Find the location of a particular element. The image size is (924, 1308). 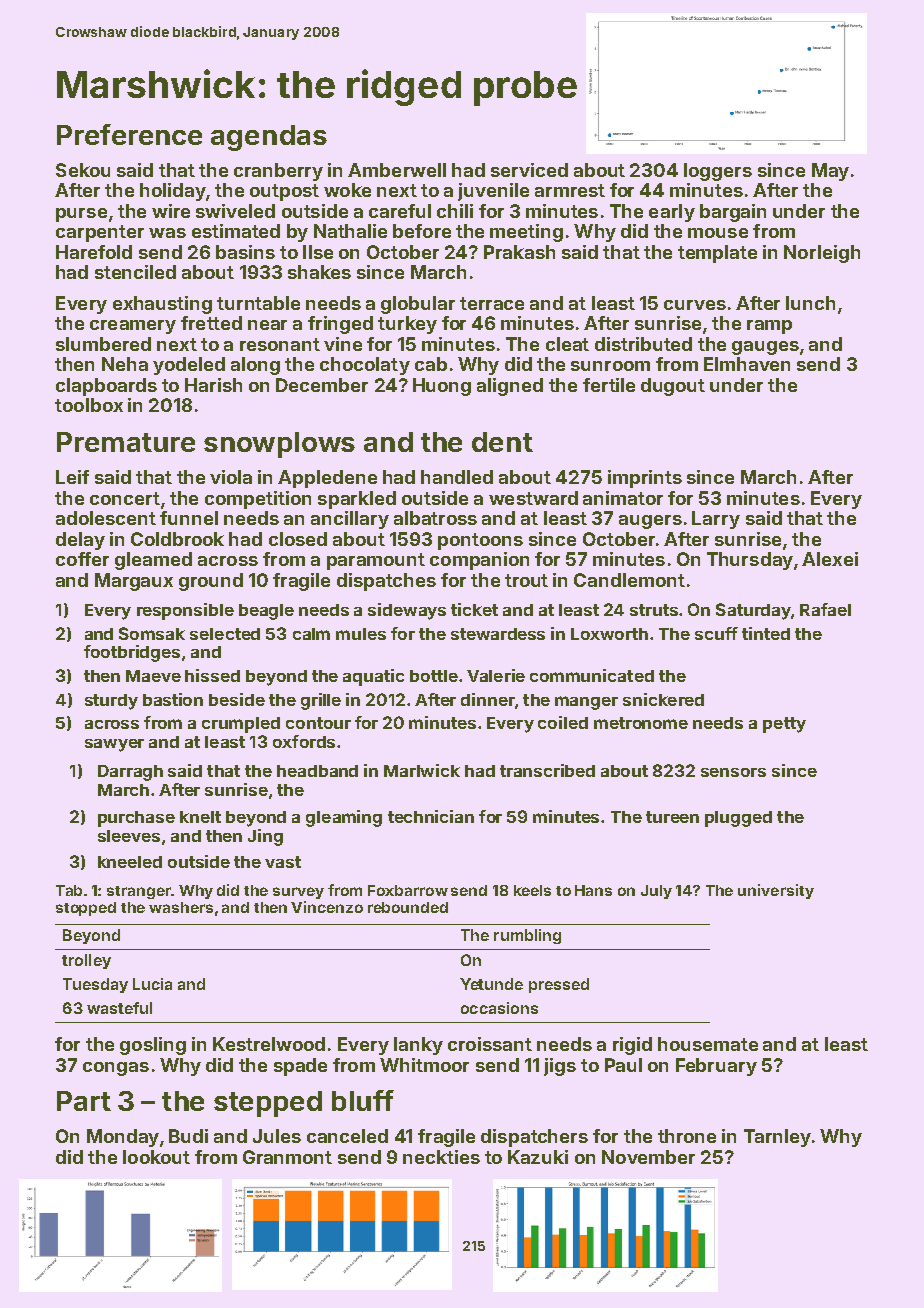

mules is located at coordinates (361, 634).
